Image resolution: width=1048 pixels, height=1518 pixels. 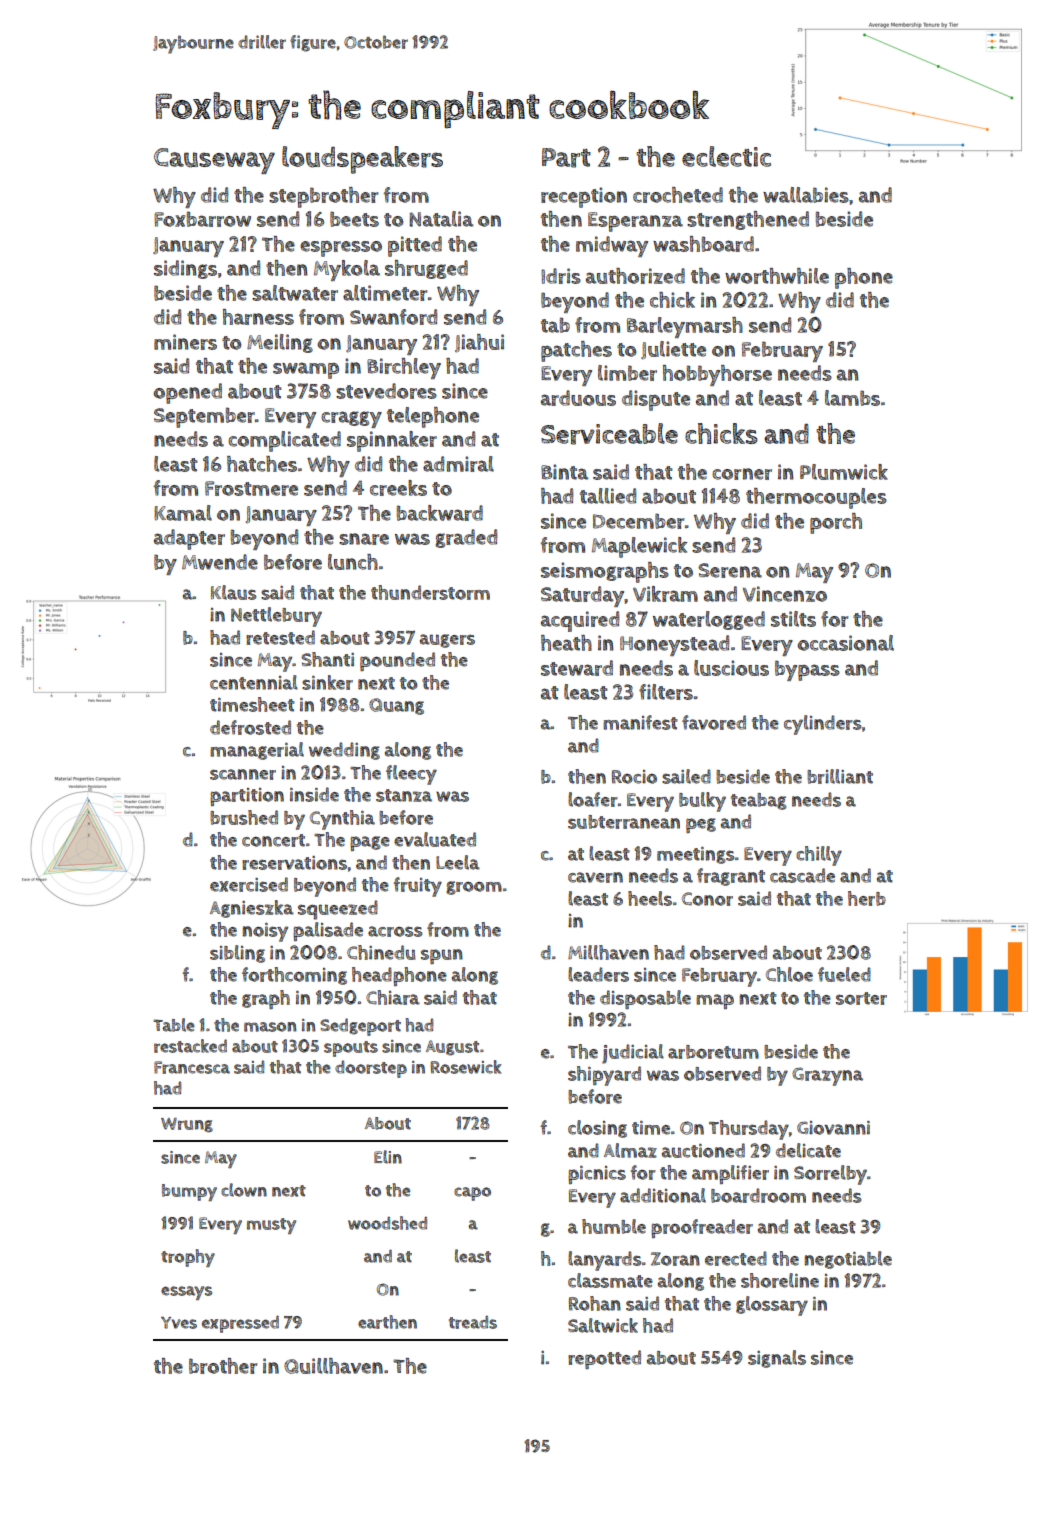 I want to click on corner, so click(x=742, y=474).
